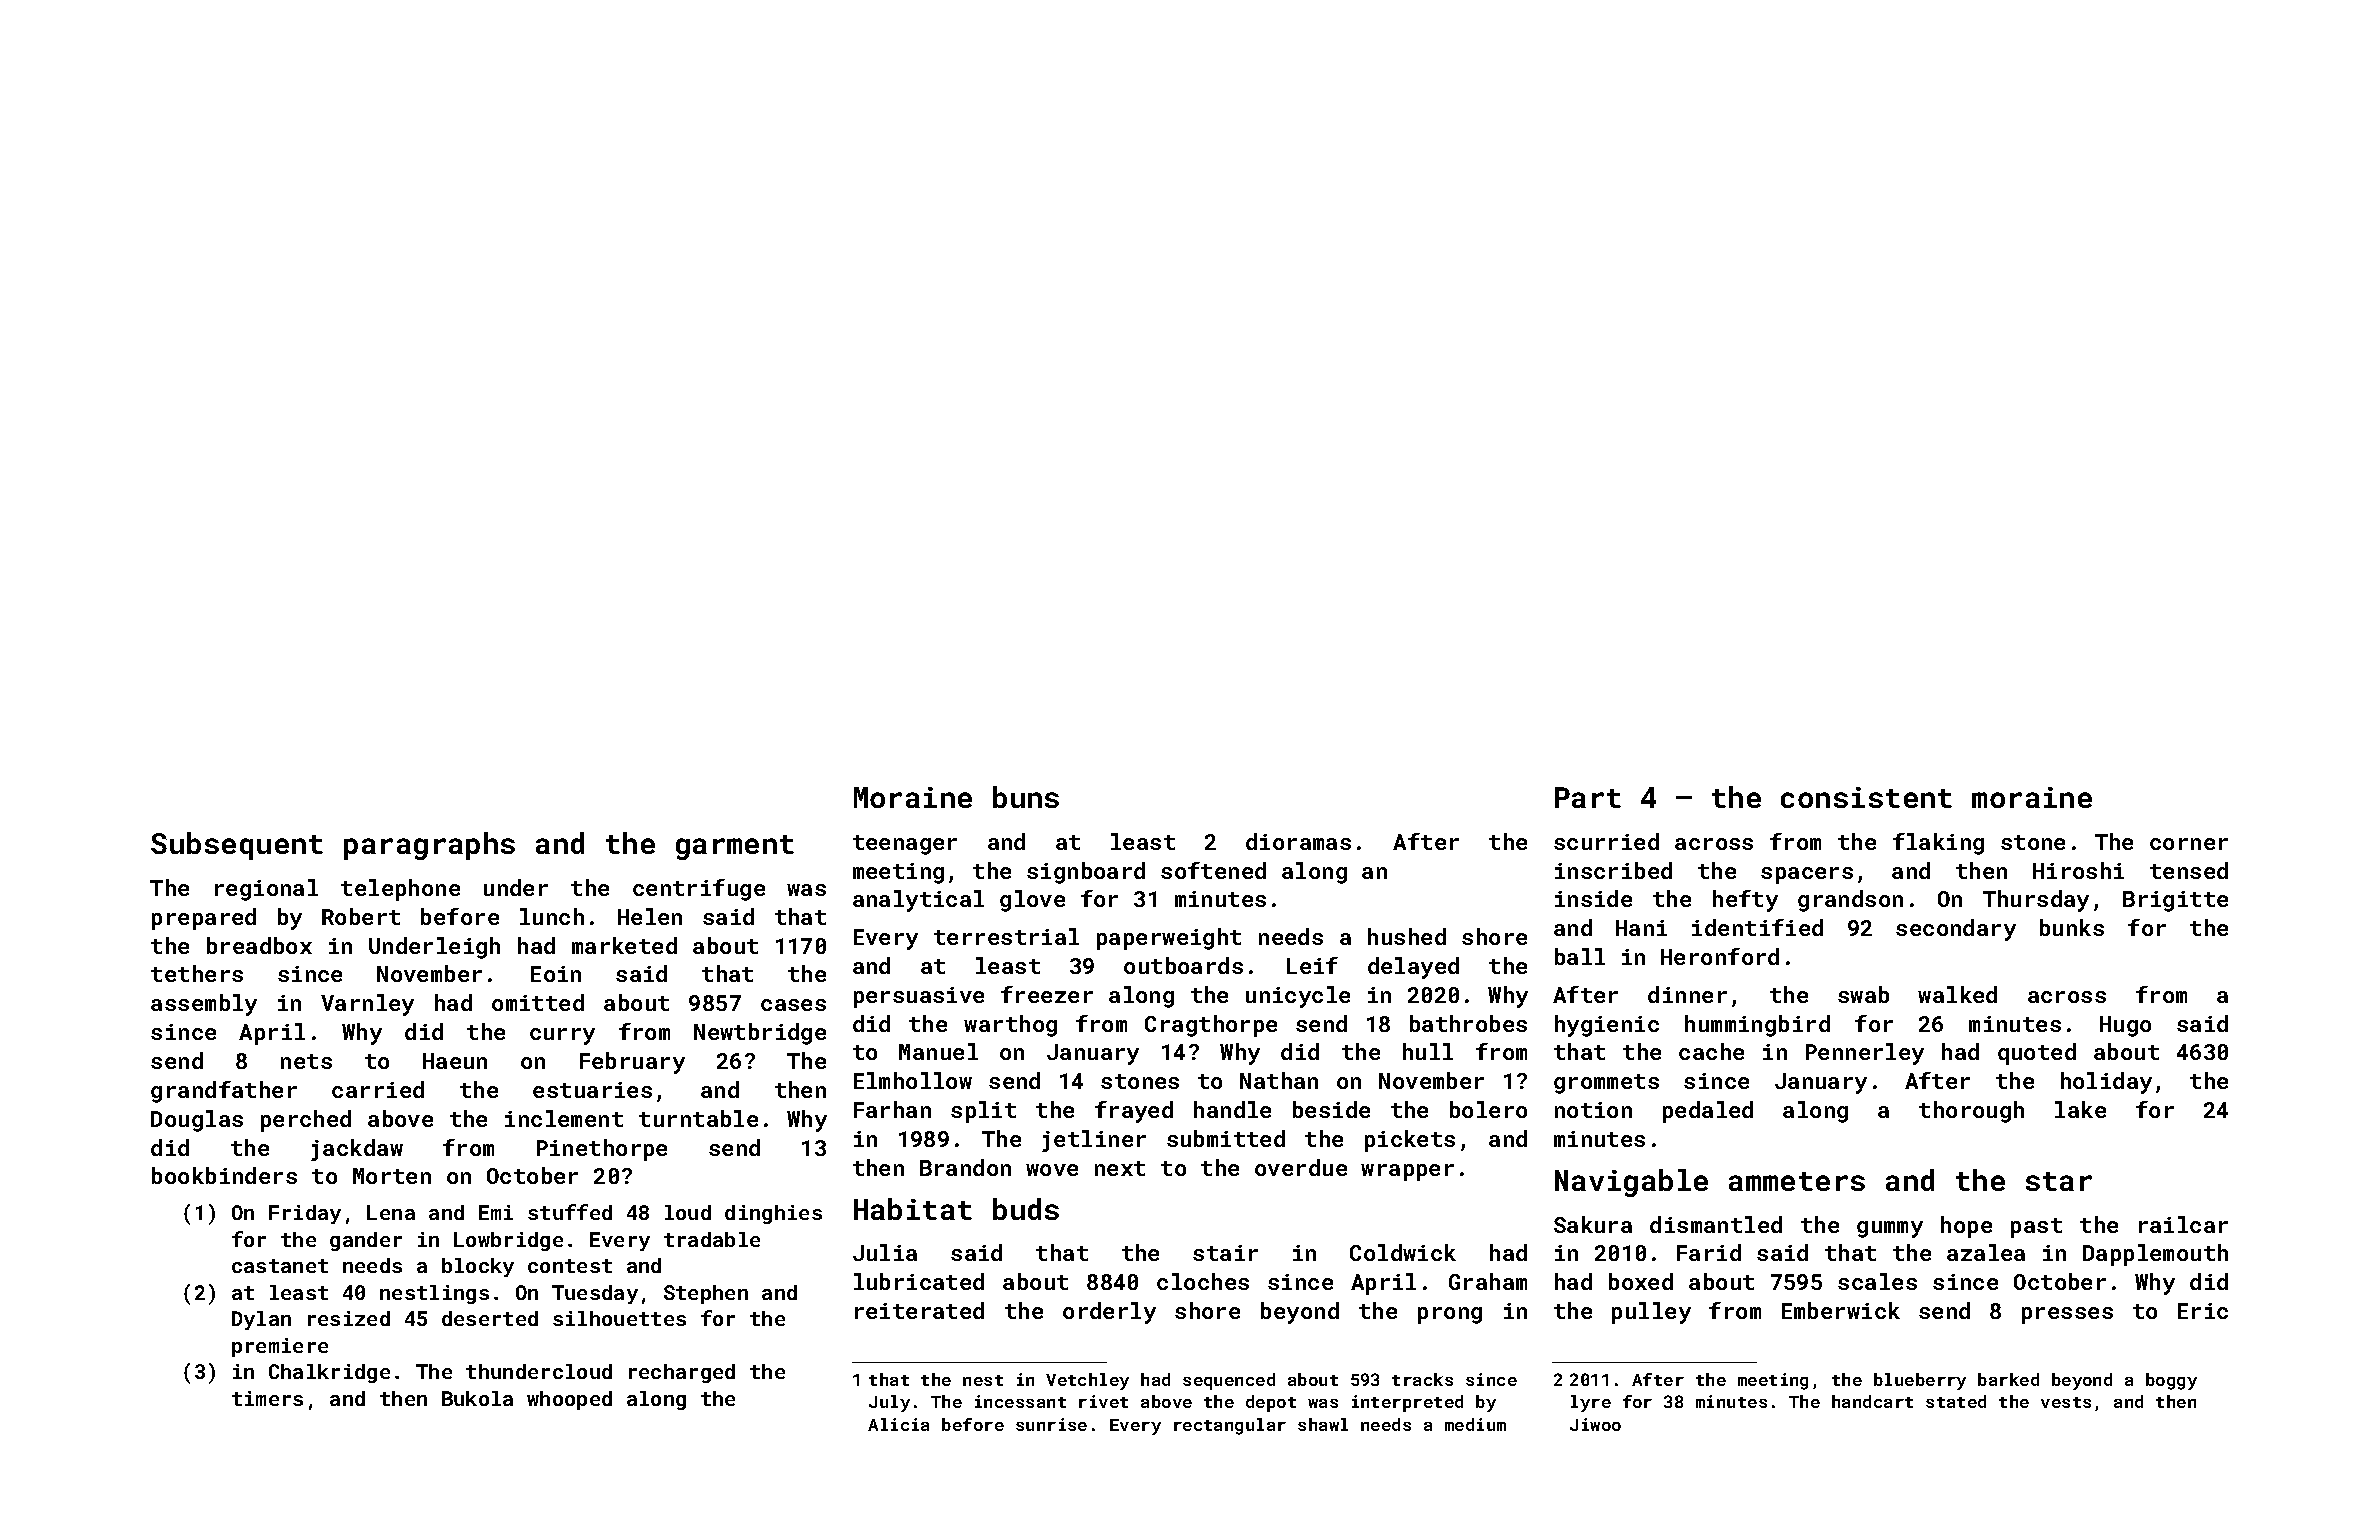  I want to click on Farhan, so click(892, 1109).
